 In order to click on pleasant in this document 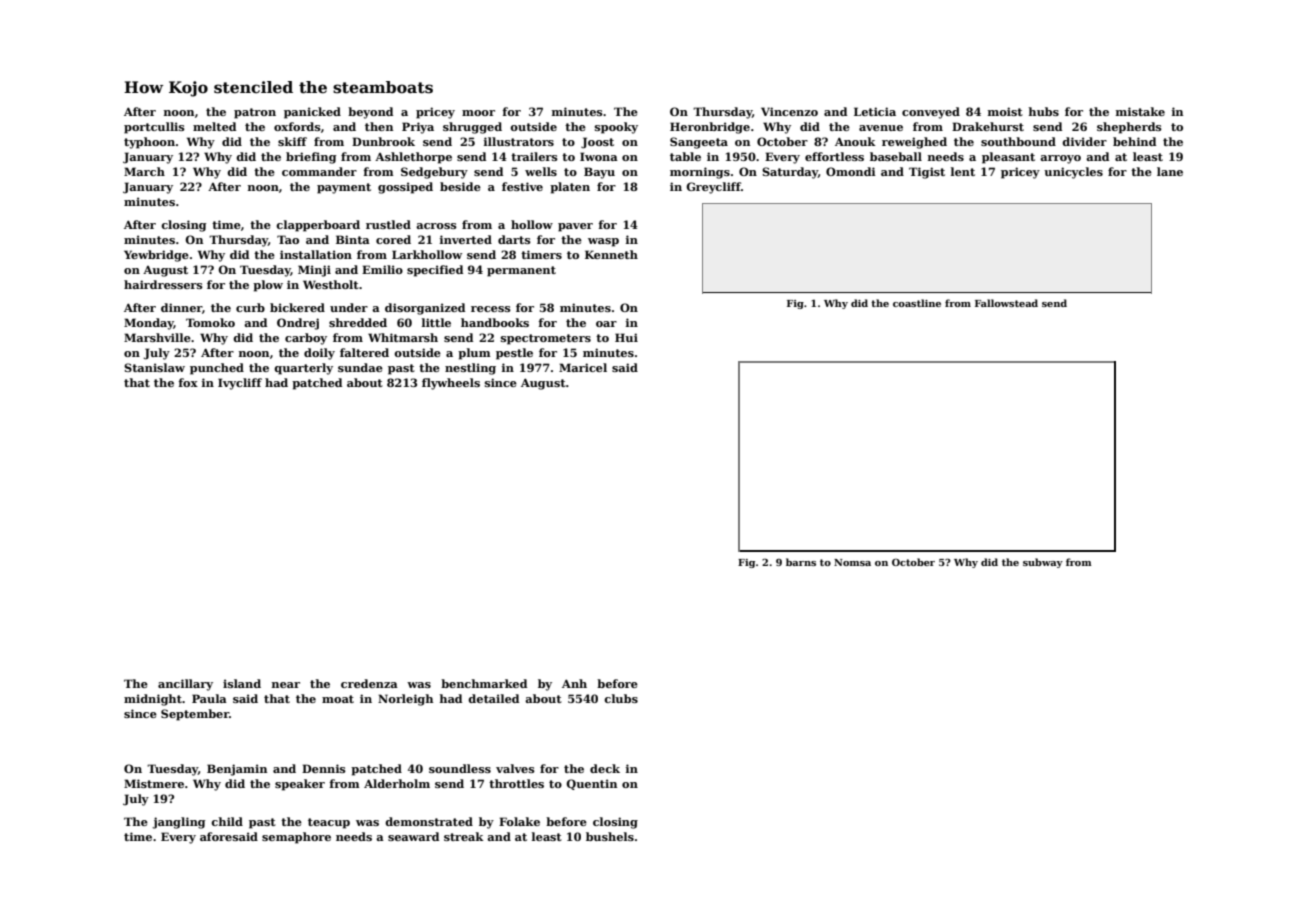, I will do `click(1008, 158)`.
